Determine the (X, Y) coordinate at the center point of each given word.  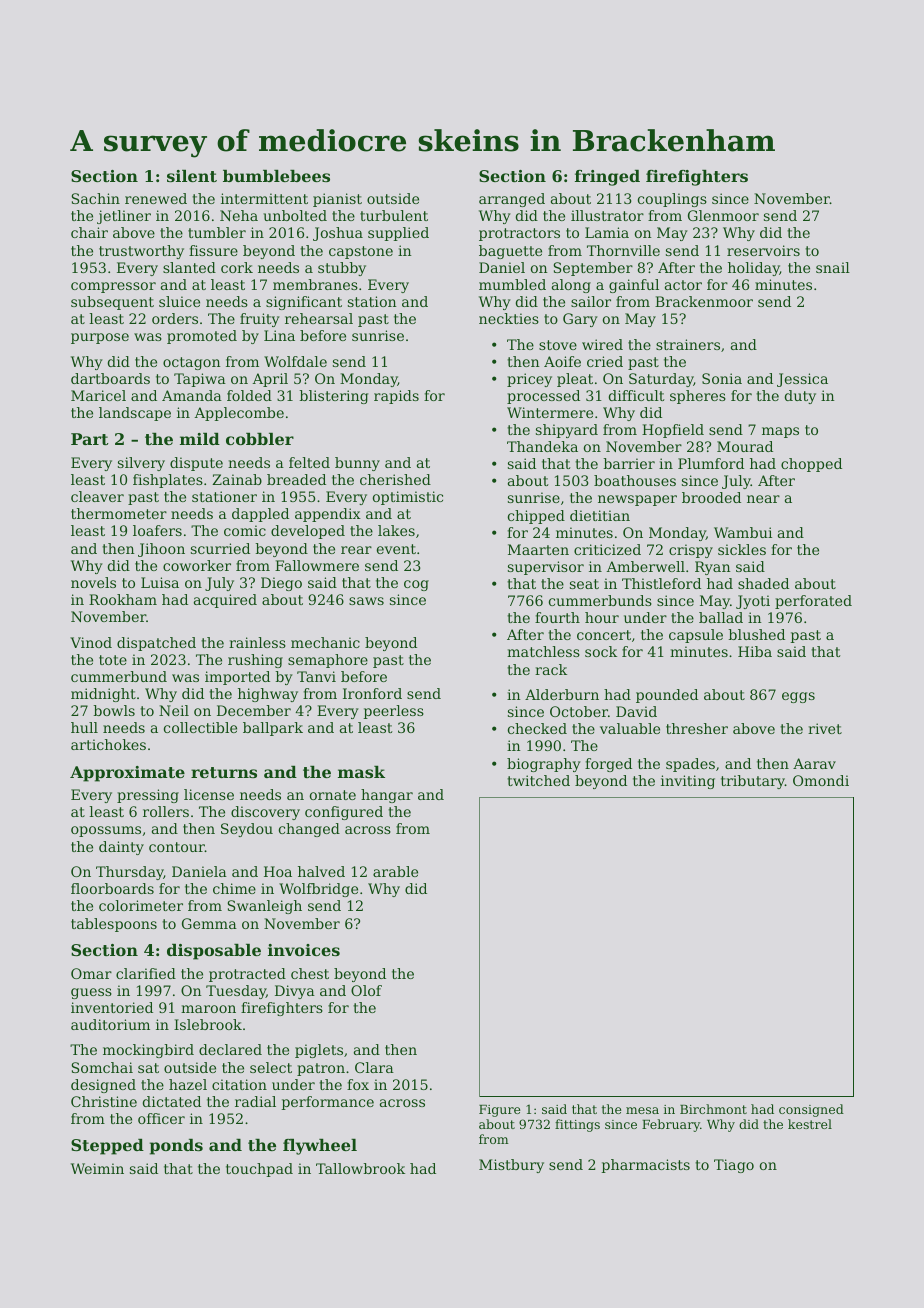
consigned (811, 1110)
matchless (543, 651)
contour (177, 847)
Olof (366, 990)
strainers (688, 344)
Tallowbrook (360, 1168)
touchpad (259, 1170)
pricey (529, 380)
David (636, 711)
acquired (225, 601)
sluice (179, 301)
